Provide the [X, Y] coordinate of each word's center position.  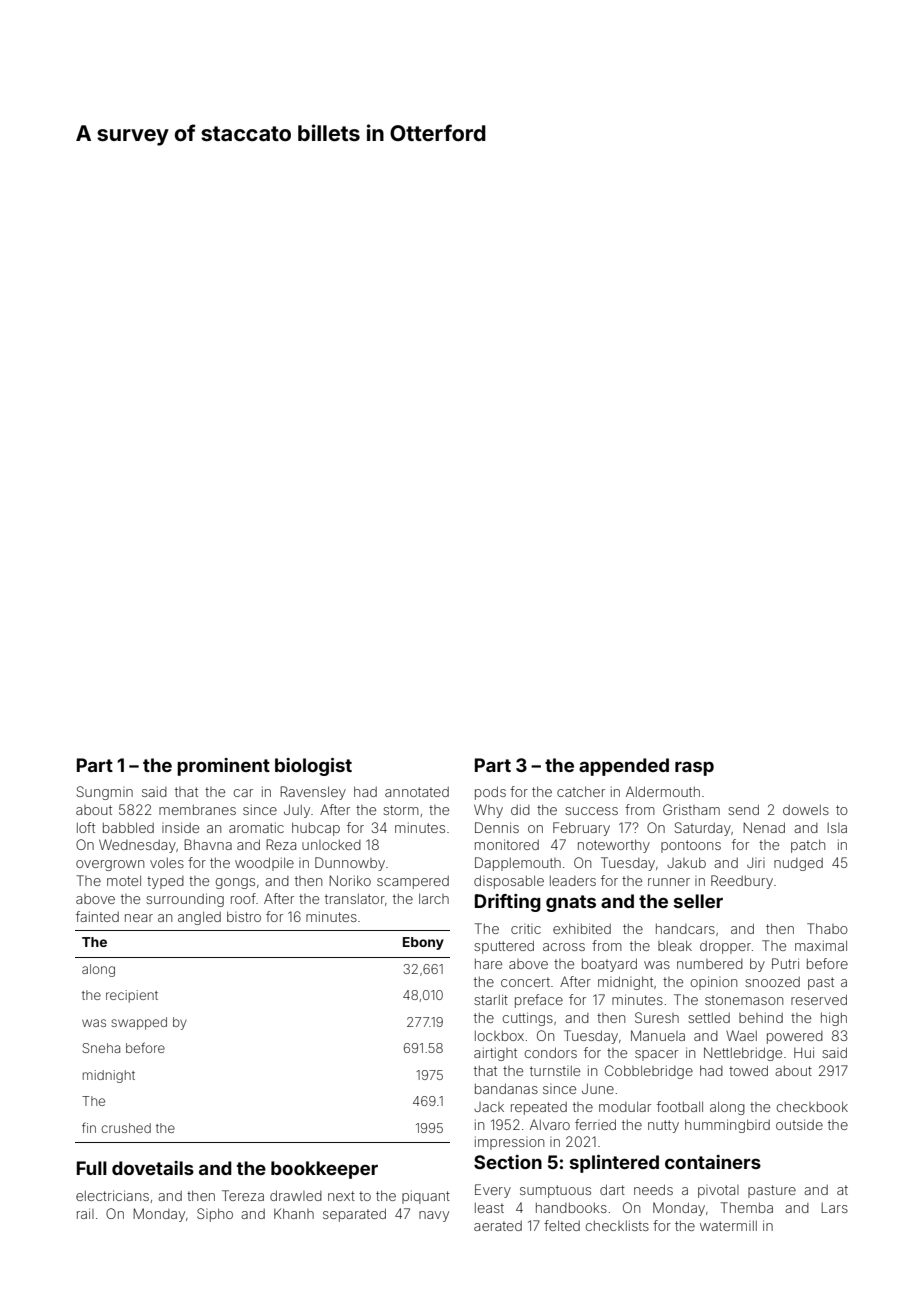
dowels [806, 810]
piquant [426, 1197]
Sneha [101, 1048]
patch [808, 846]
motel [124, 880]
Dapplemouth [518, 864]
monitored [507, 844]
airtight [495, 1054]
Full [92, 1168]
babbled [128, 827]
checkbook [812, 1106]
